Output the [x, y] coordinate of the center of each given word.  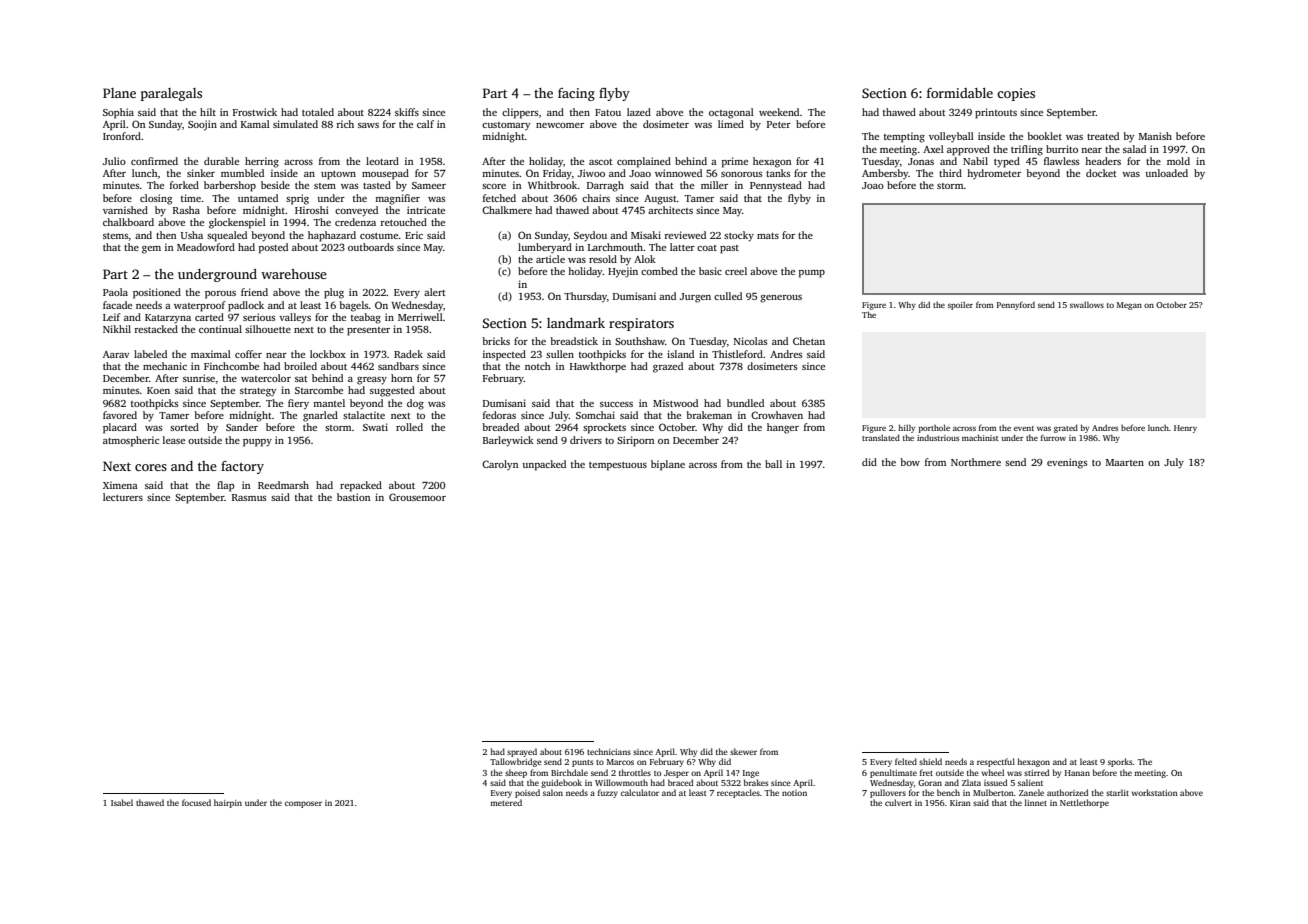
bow [910, 462]
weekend [779, 112]
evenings [1067, 463]
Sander [242, 427]
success [616, 404]
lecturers [123, 497]
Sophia [118, 113]
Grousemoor [417, 497]
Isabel [122, 802]
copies [1016, 94]
